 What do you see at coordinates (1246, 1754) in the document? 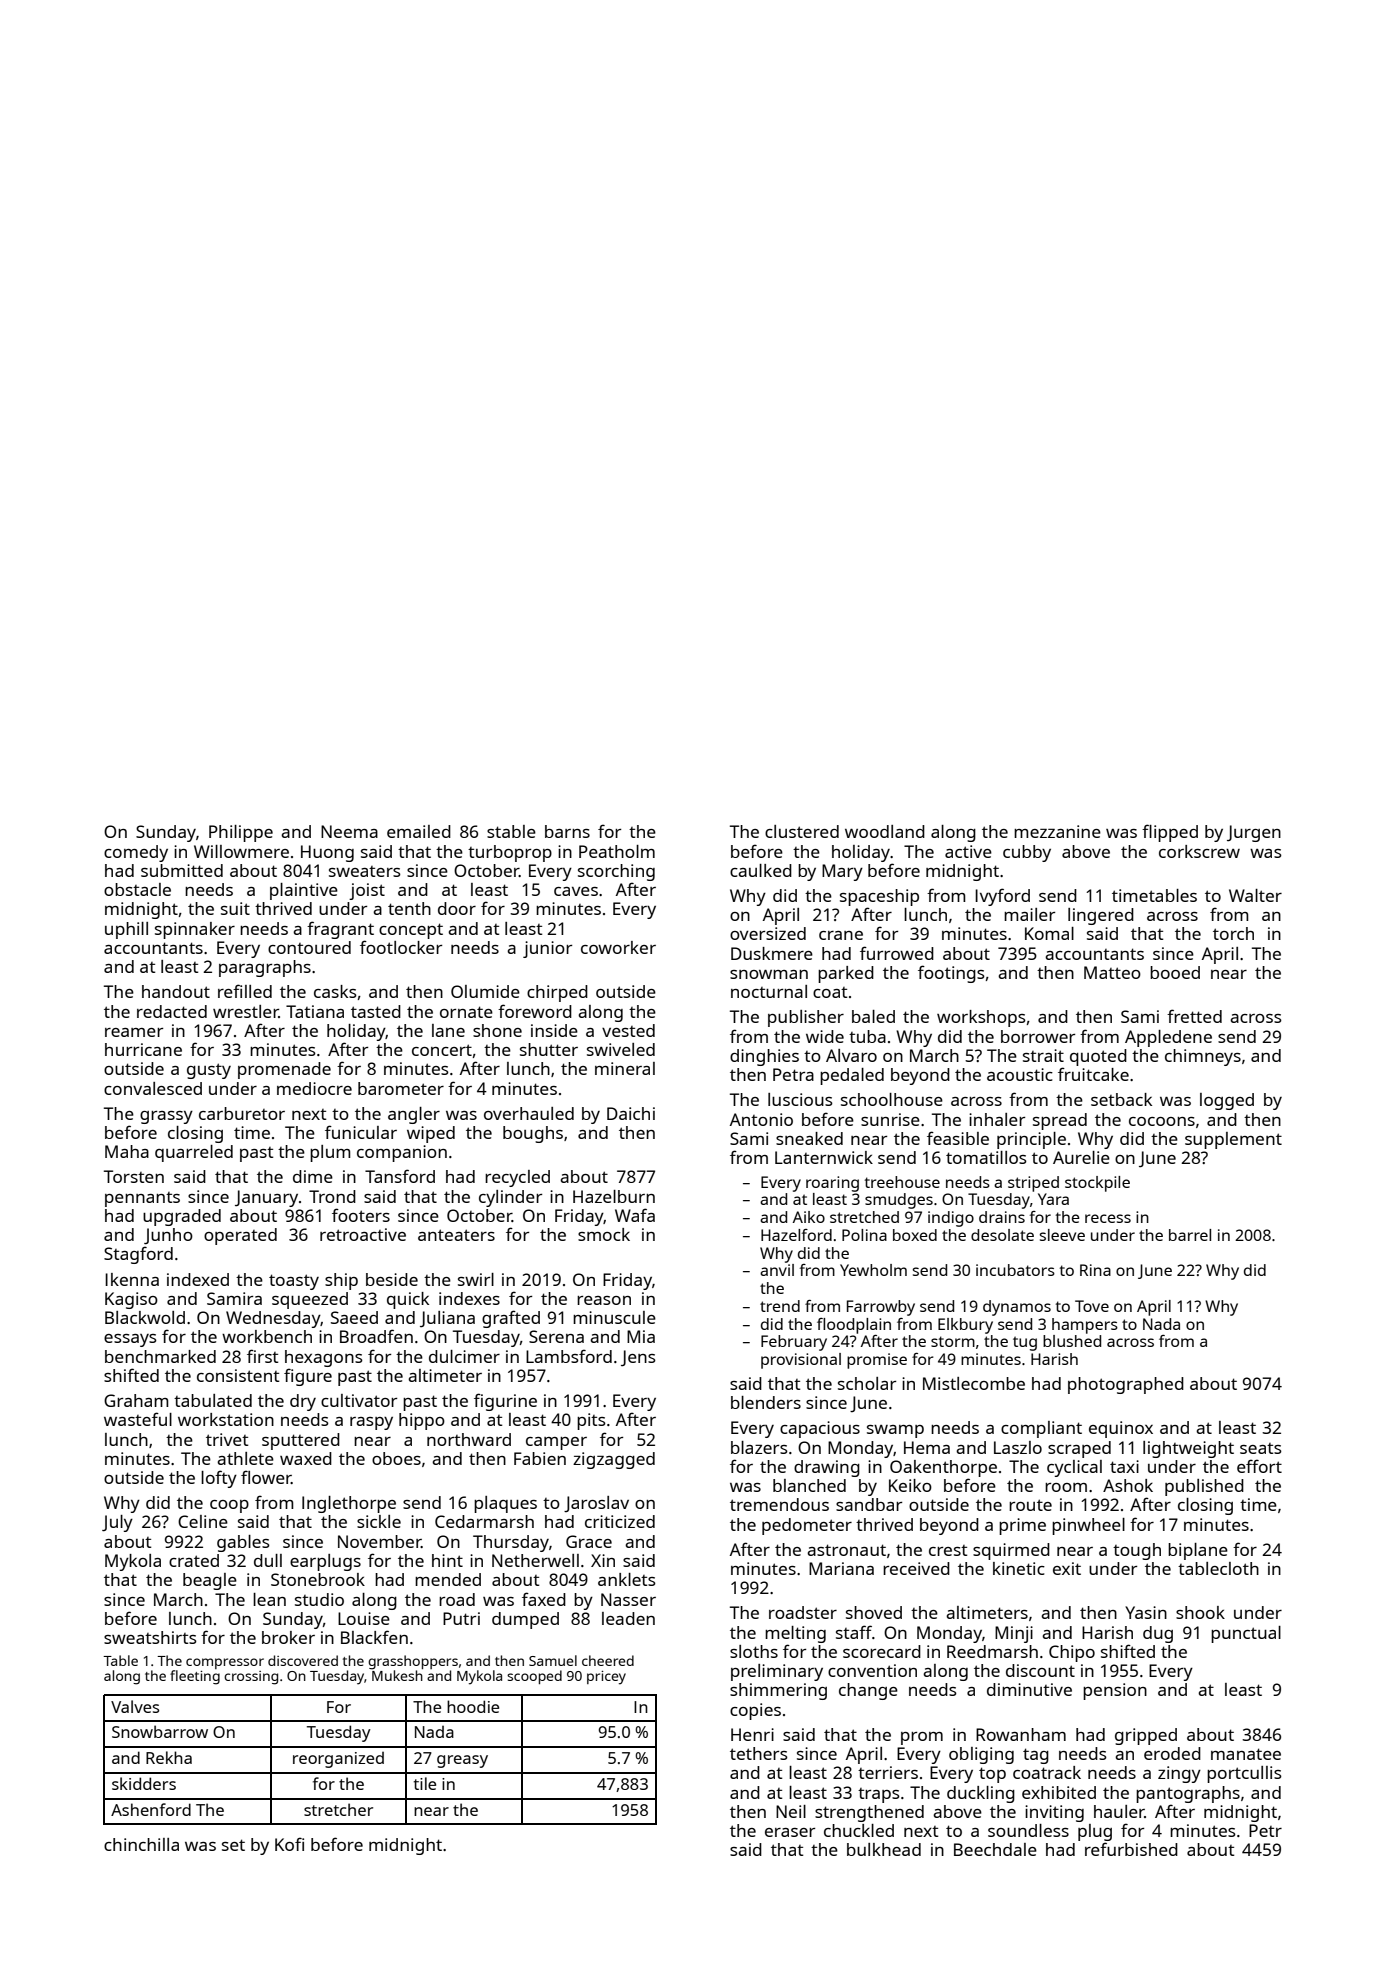
I see `manatee` at bounding box center [1246, 1754].
